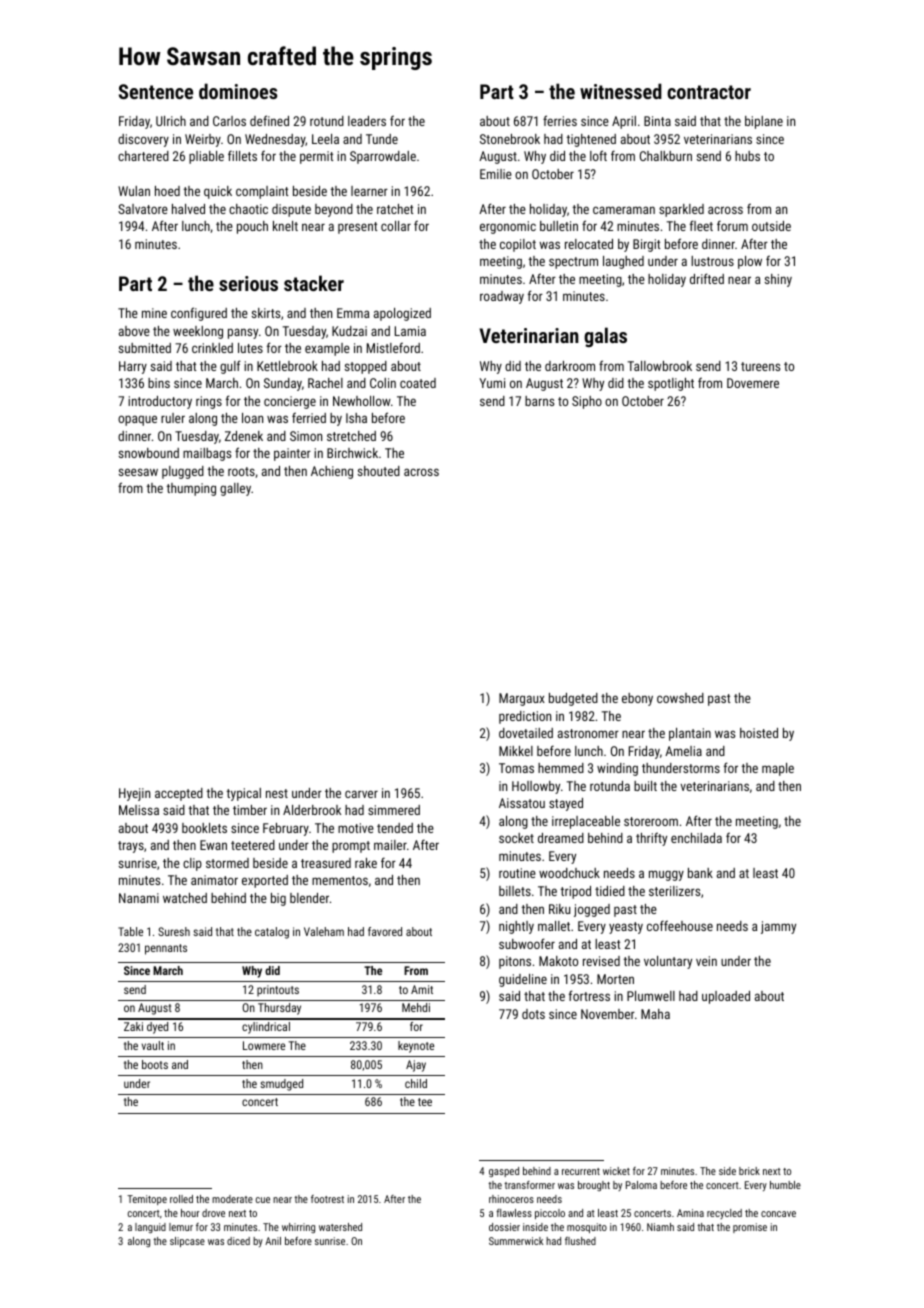 The width and height of the image is (924, 1308). Describe the element at coordinates (533, 1014) in the image. I see `dots` at that location.
